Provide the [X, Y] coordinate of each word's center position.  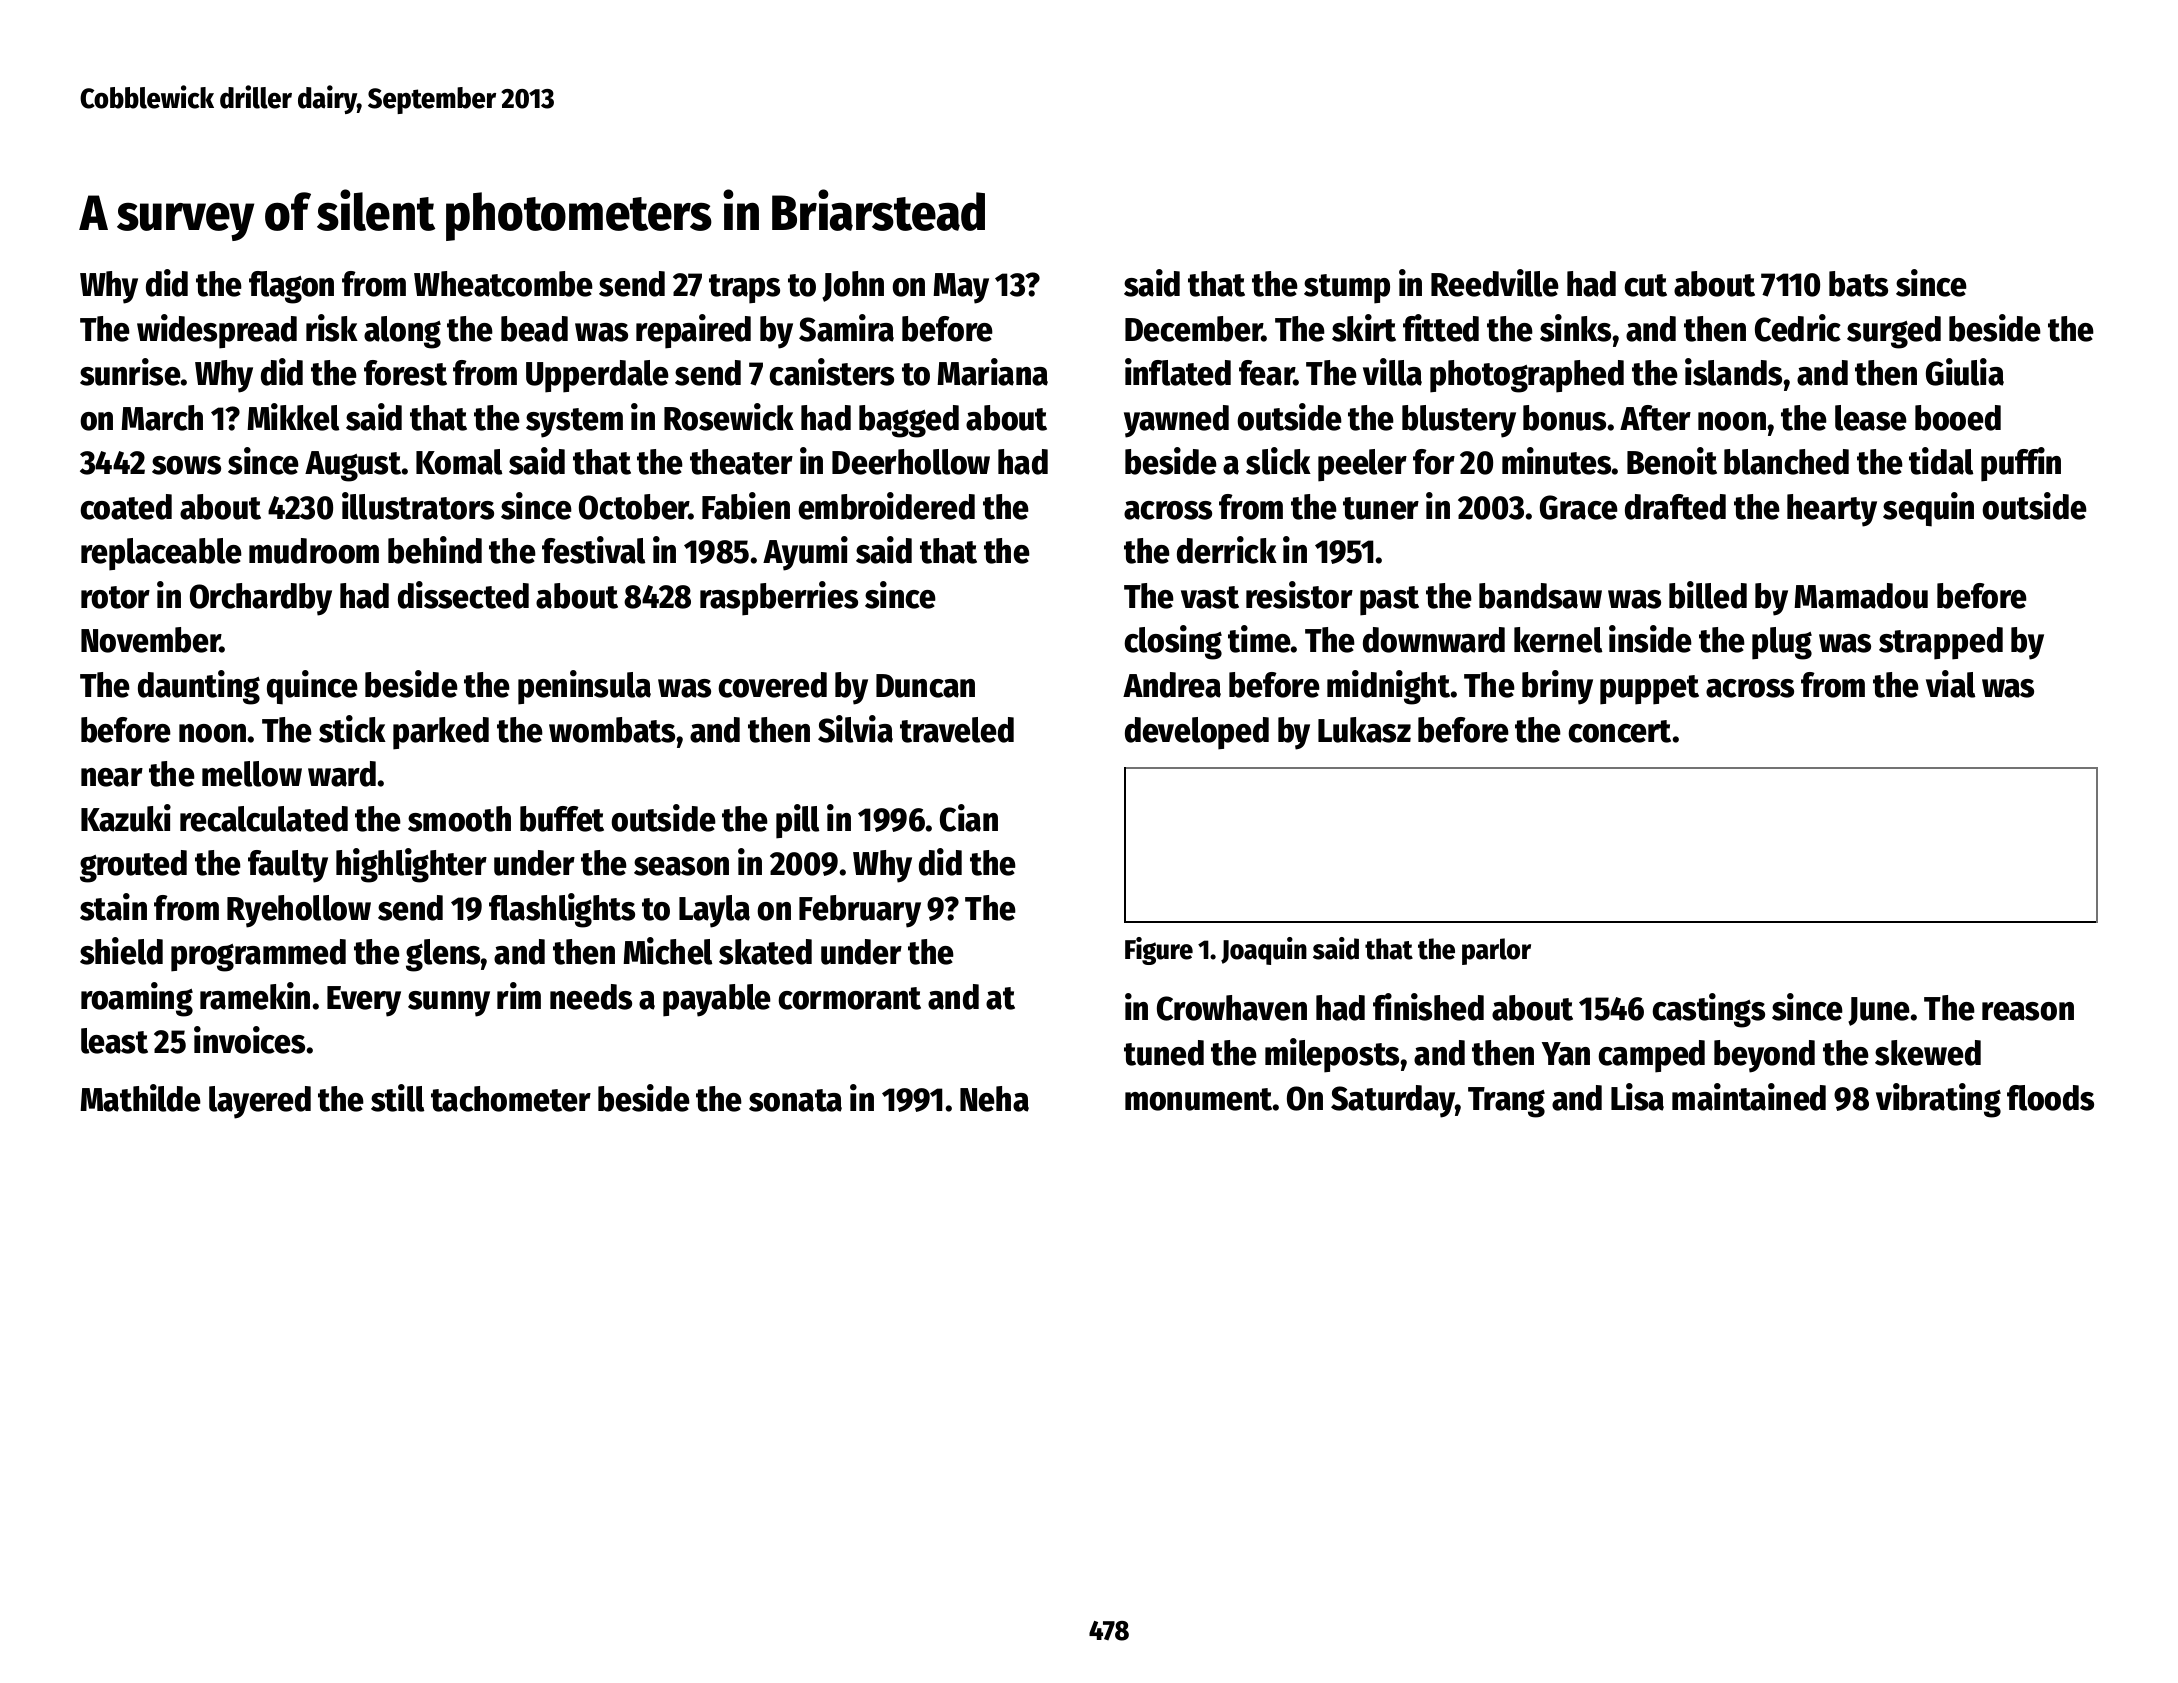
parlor [1496, 951]
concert [1619, 731]
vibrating [1938, 1100]
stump [1347, 289]
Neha [994, 1099]
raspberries [779, 598]
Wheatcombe [503, 284]
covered [772, 685]
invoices [249, 1040]
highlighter [411, 865]
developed [1197, 733]
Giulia [1965, 372]
